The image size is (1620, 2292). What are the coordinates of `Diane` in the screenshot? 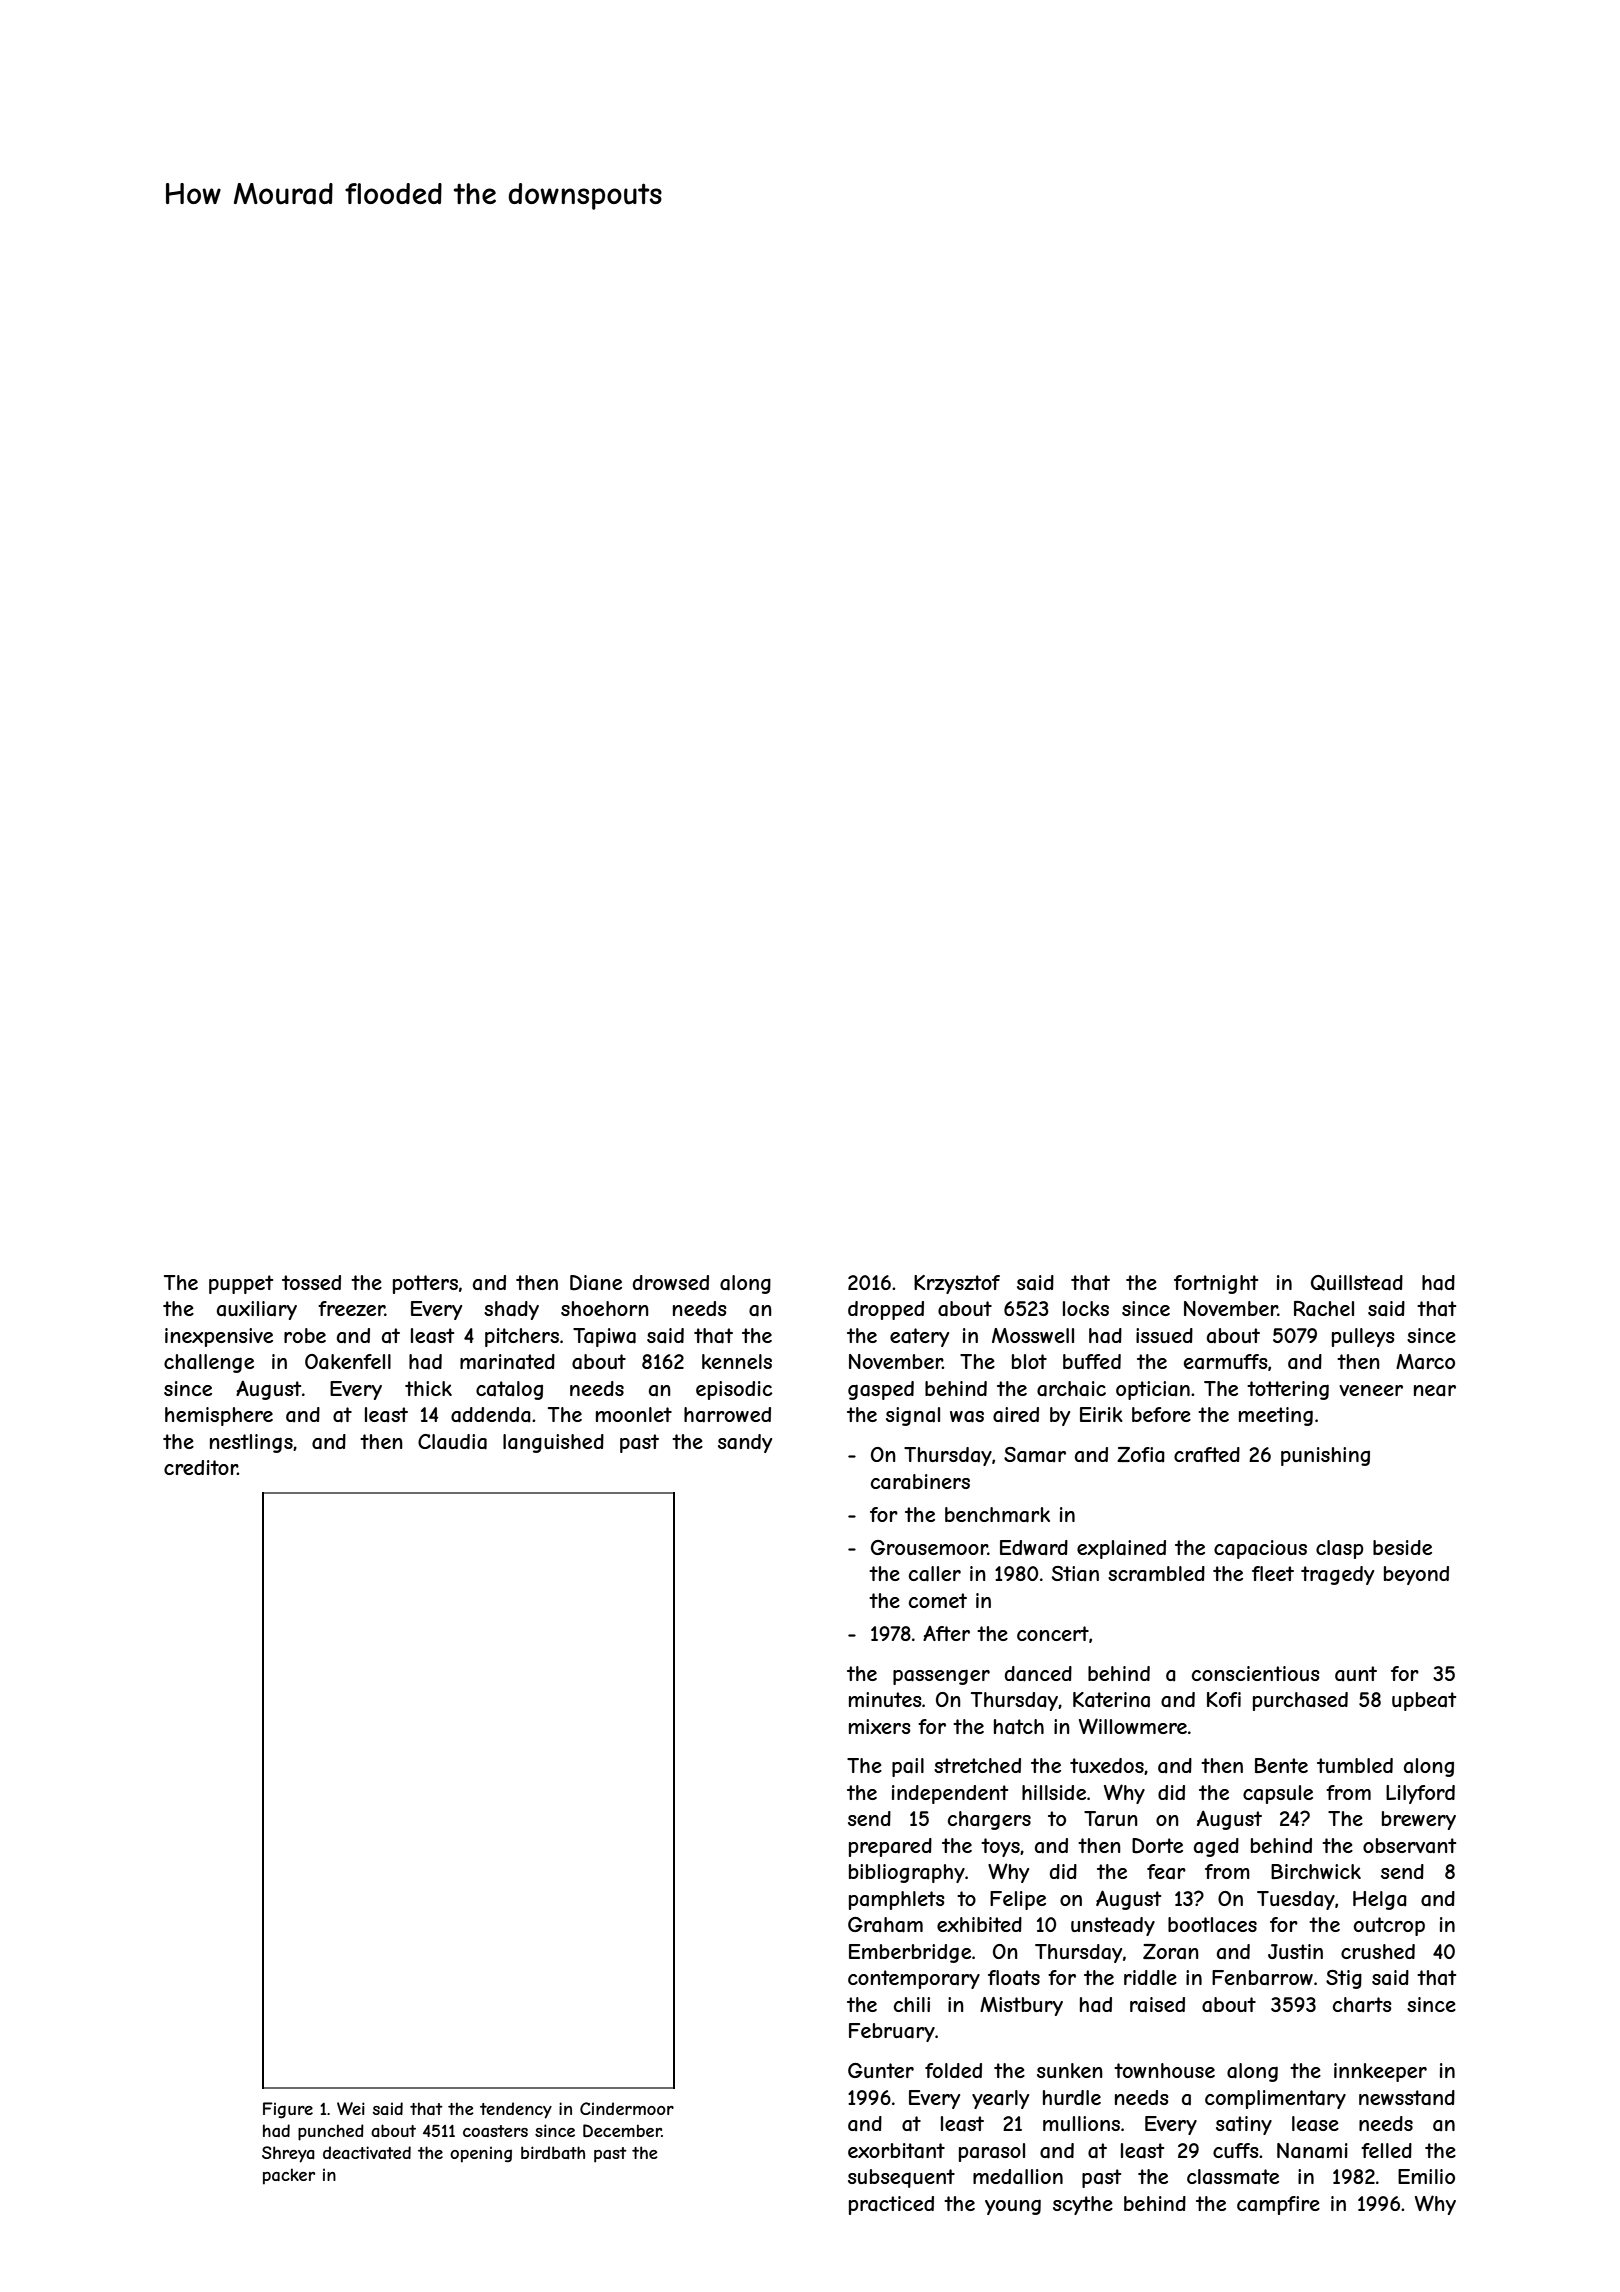 It's located at (596, 1283).
